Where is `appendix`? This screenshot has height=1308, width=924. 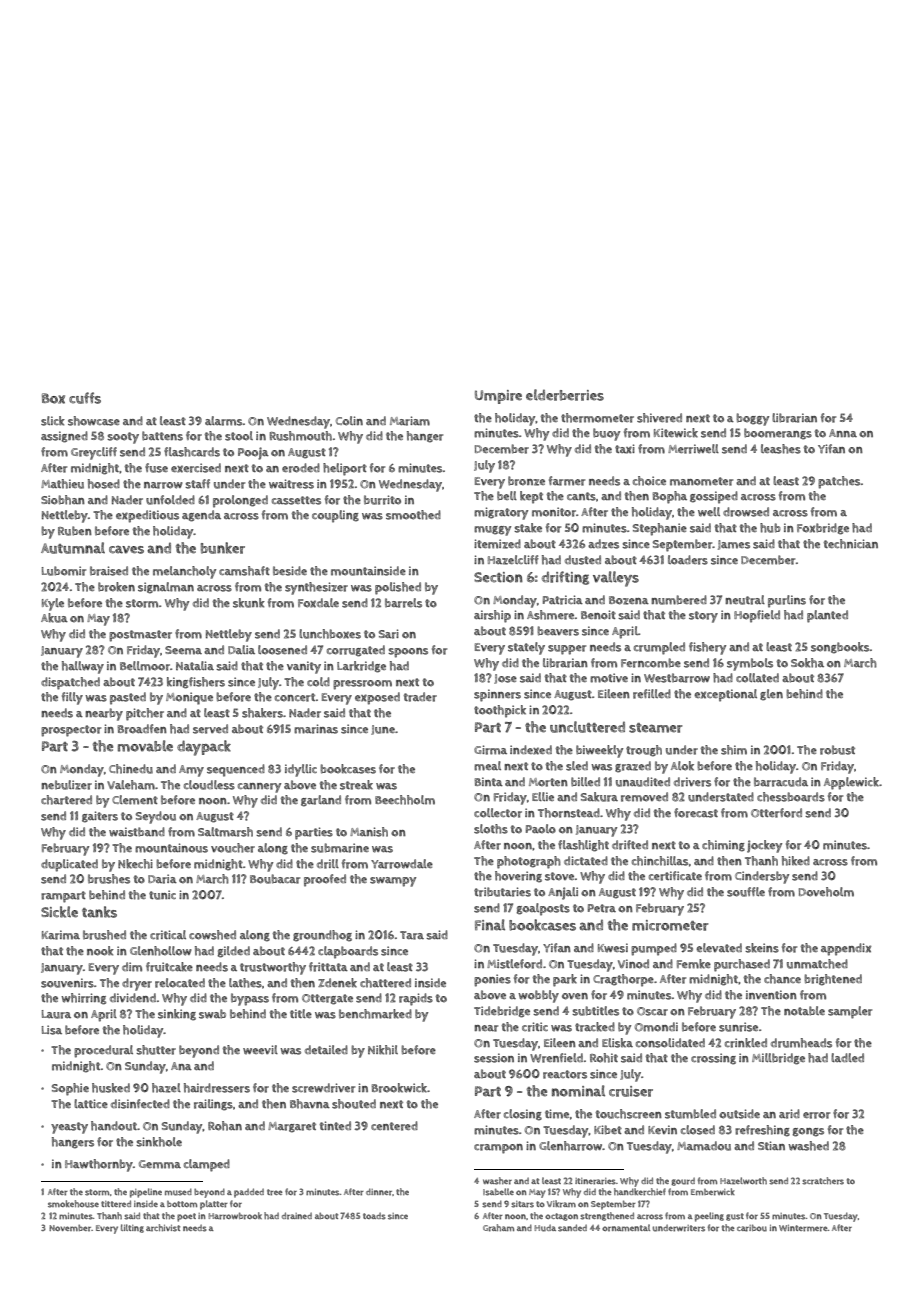
appendix is located at coordinates (846, 949).
